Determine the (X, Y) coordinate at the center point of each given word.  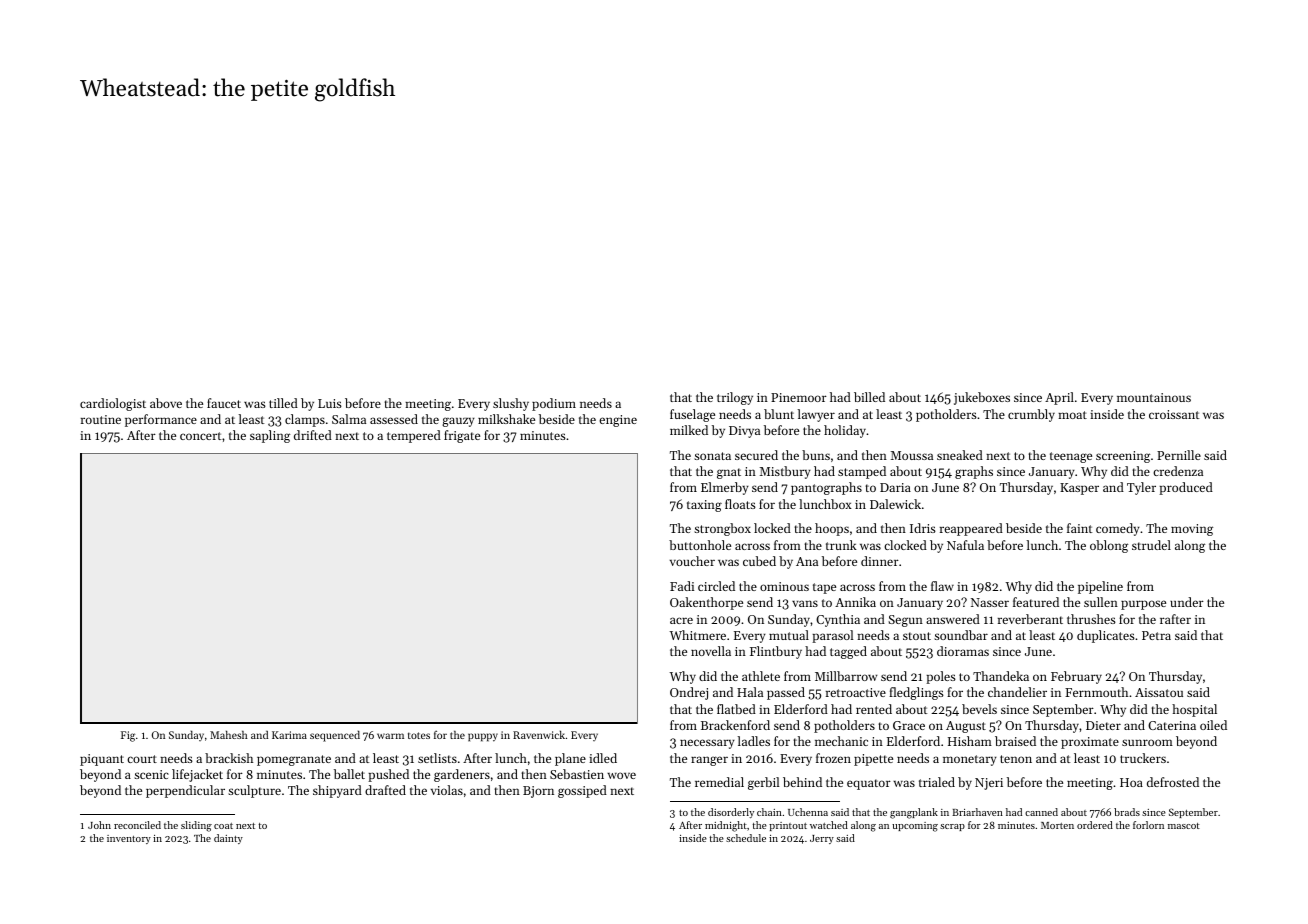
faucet (224, 403)
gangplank (914, 813)
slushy (511, 404)
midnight (726, 826)
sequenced (335, 736)
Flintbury (776, 652)
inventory (129, 839)
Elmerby (725, 488)
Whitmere (697, 635)
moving (1192, 530)
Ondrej (689, 693)
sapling (270, 436)
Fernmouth (1096, 692)
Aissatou (1159, 692)
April (1059, 398)
